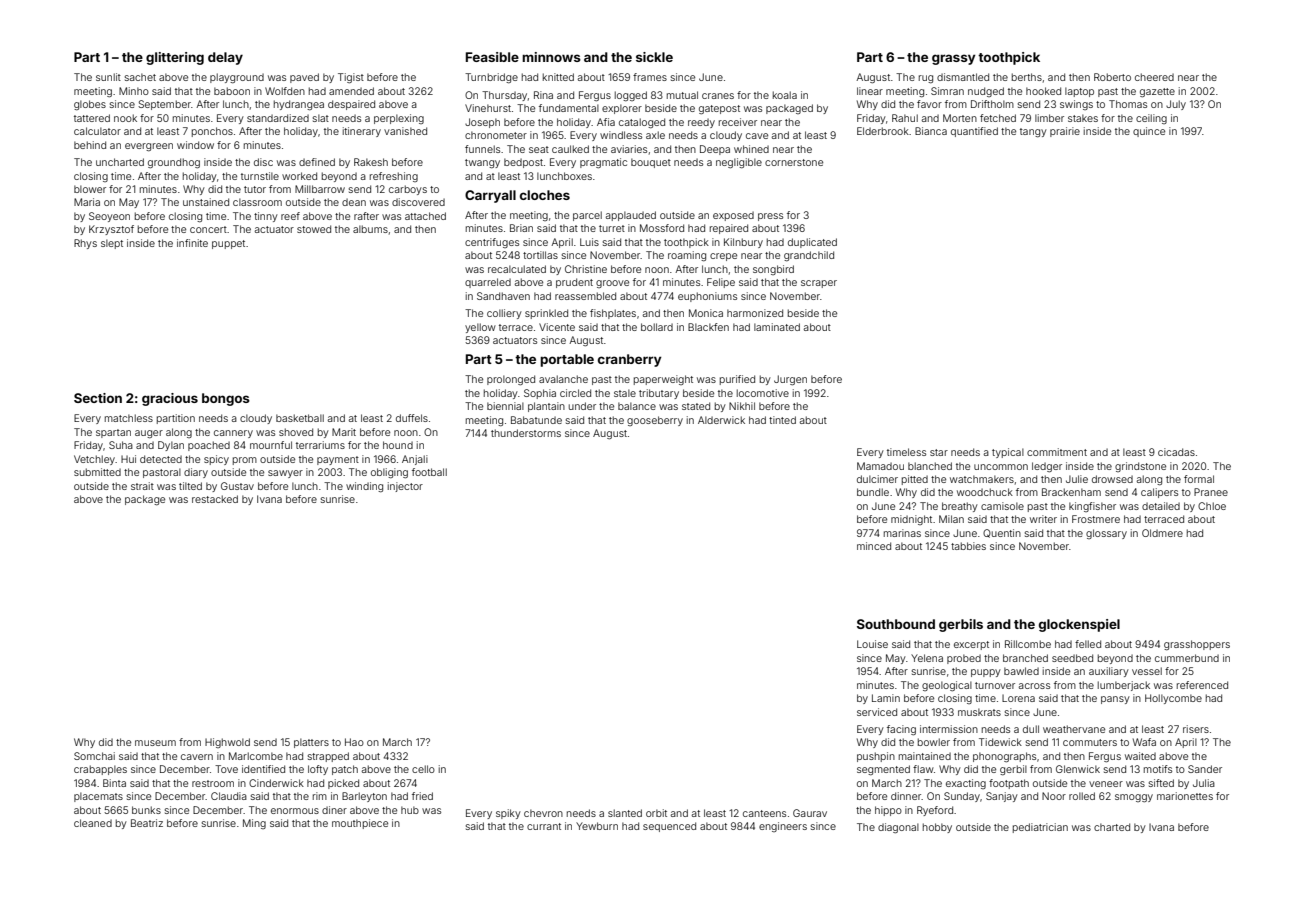 The image size is (1308, 924). Describe the element at coordinates (147, 823) in the screenshot. I see `Beatriz` at that location.
